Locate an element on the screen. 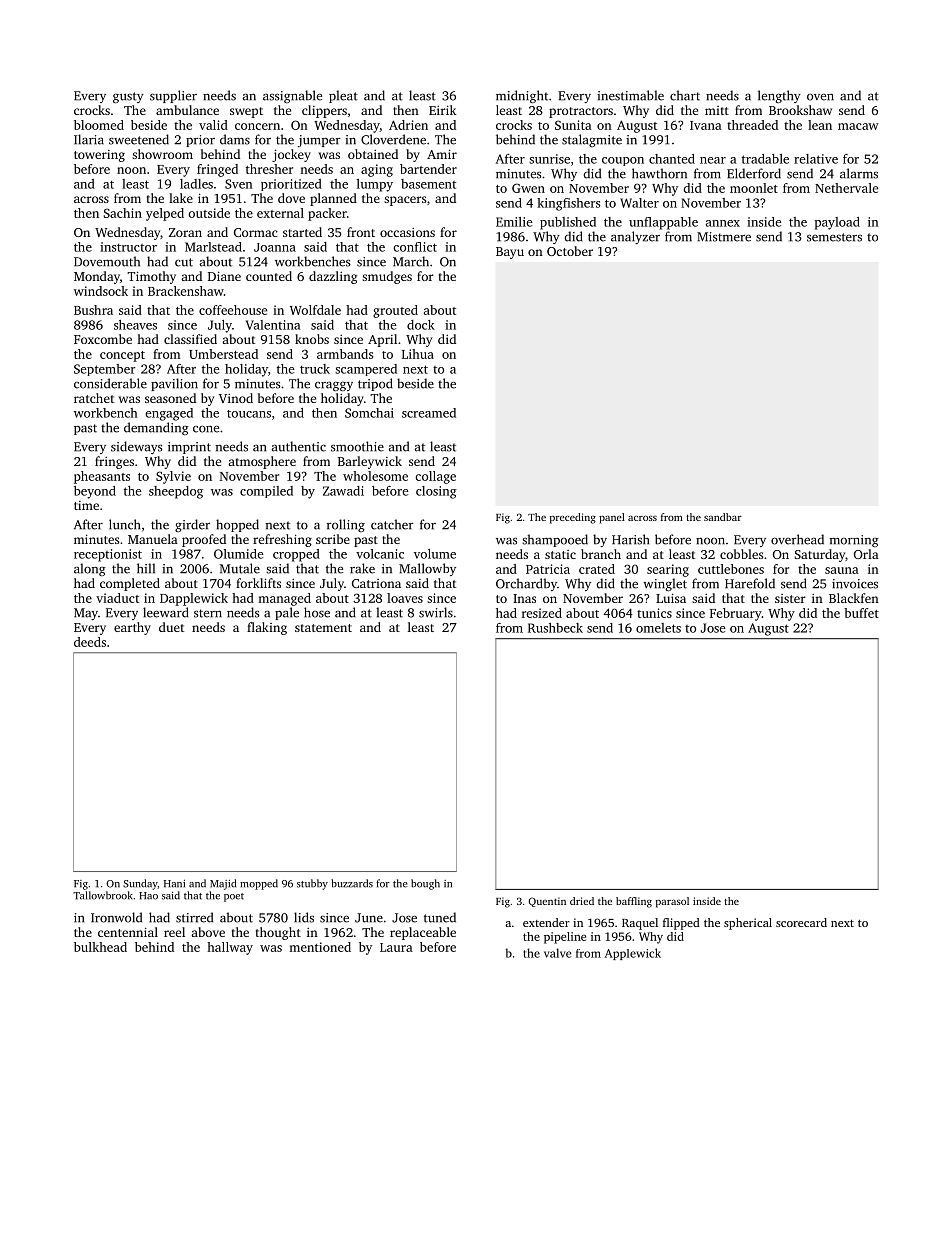 This screenshot has width=952, height=1233. oven is located at coordinates (820, 97).
